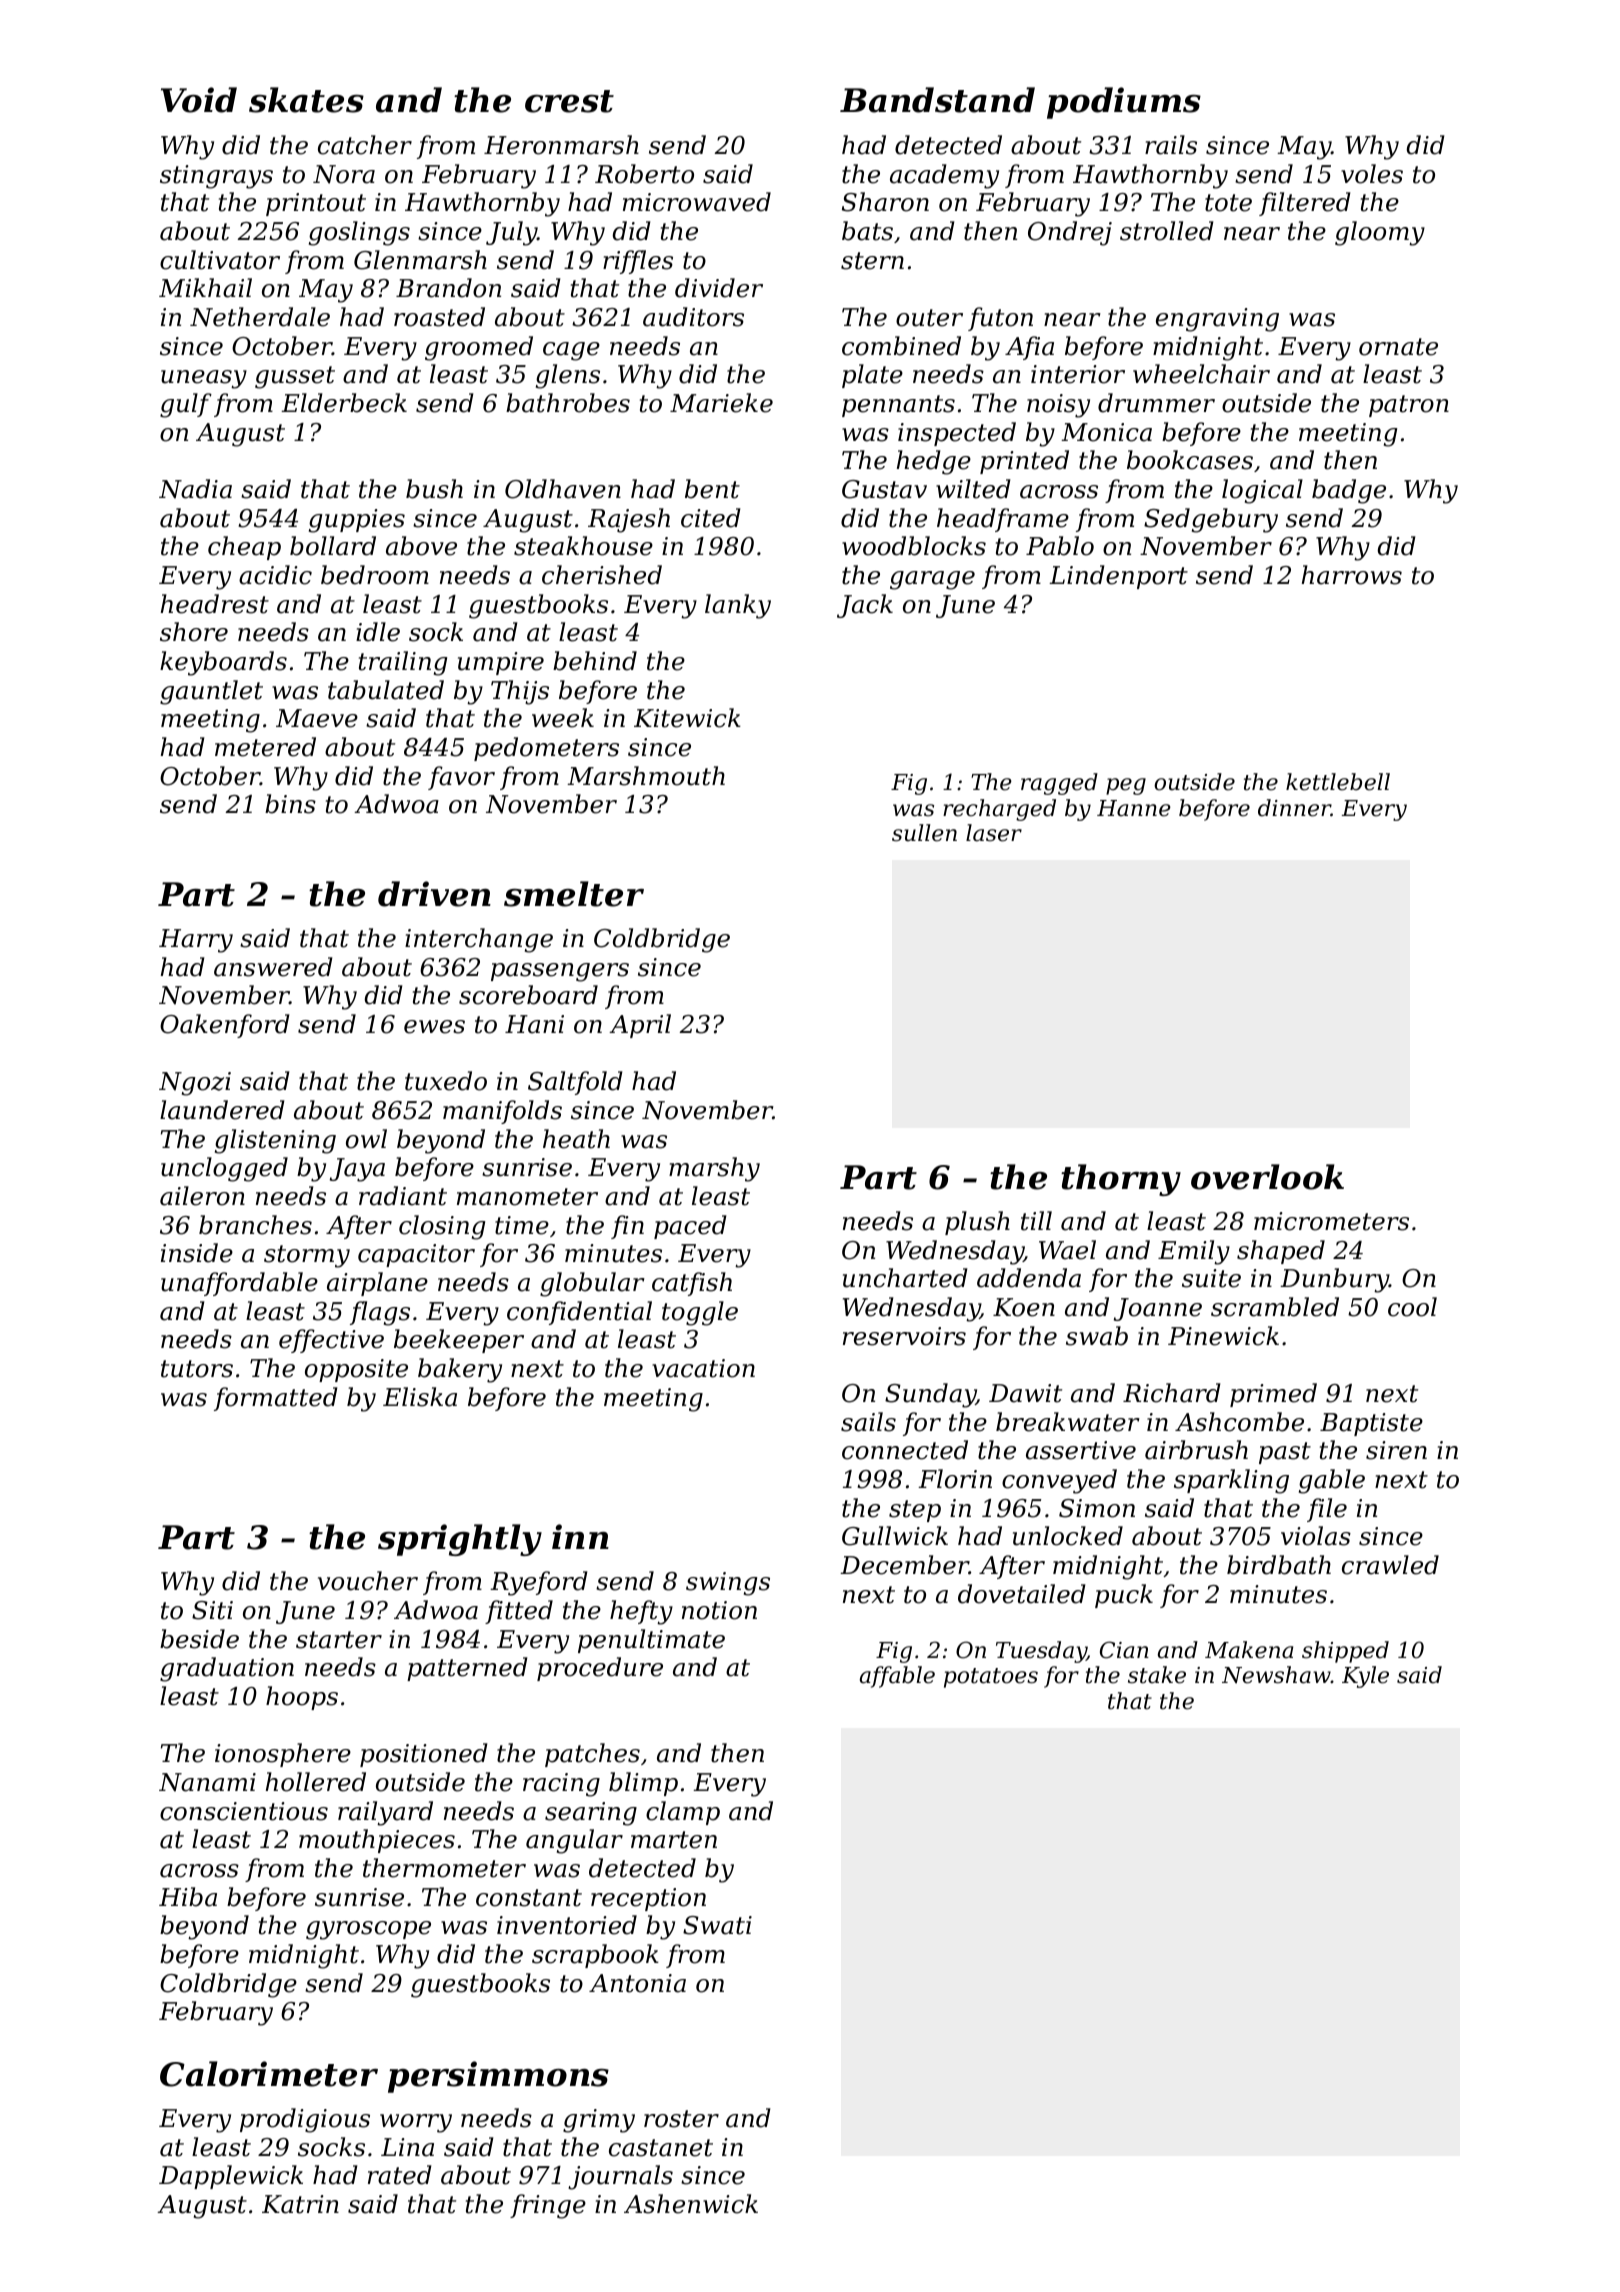 Image resolution: width=1620 pixels, height=2292 pixels. Describe the element at coordinates (194, 632) in the image. I see `shore` at that location.
